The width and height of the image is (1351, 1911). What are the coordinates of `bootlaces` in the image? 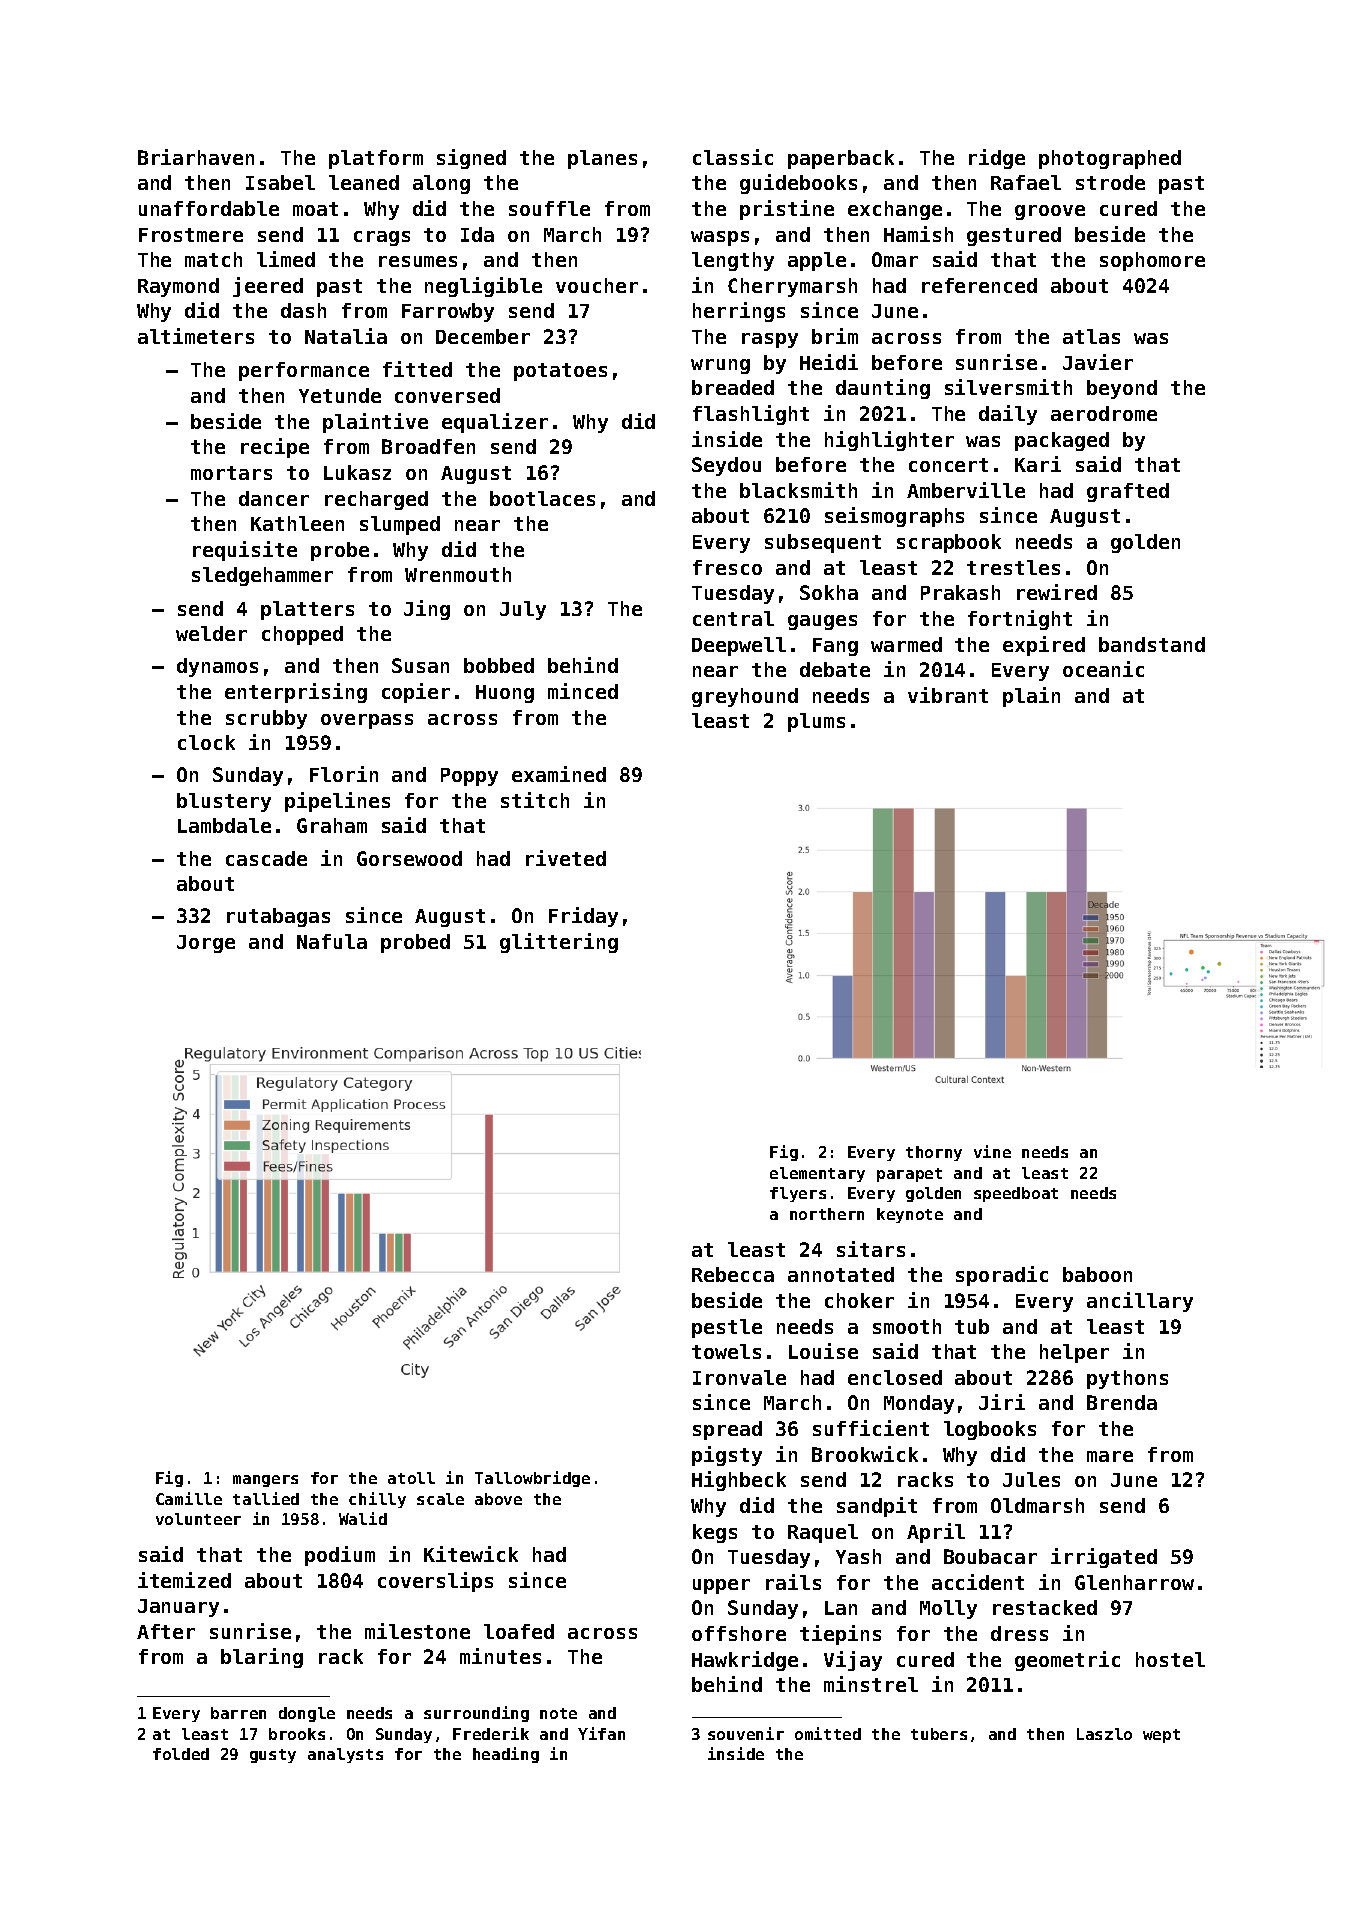 It's located at (542, 498).
